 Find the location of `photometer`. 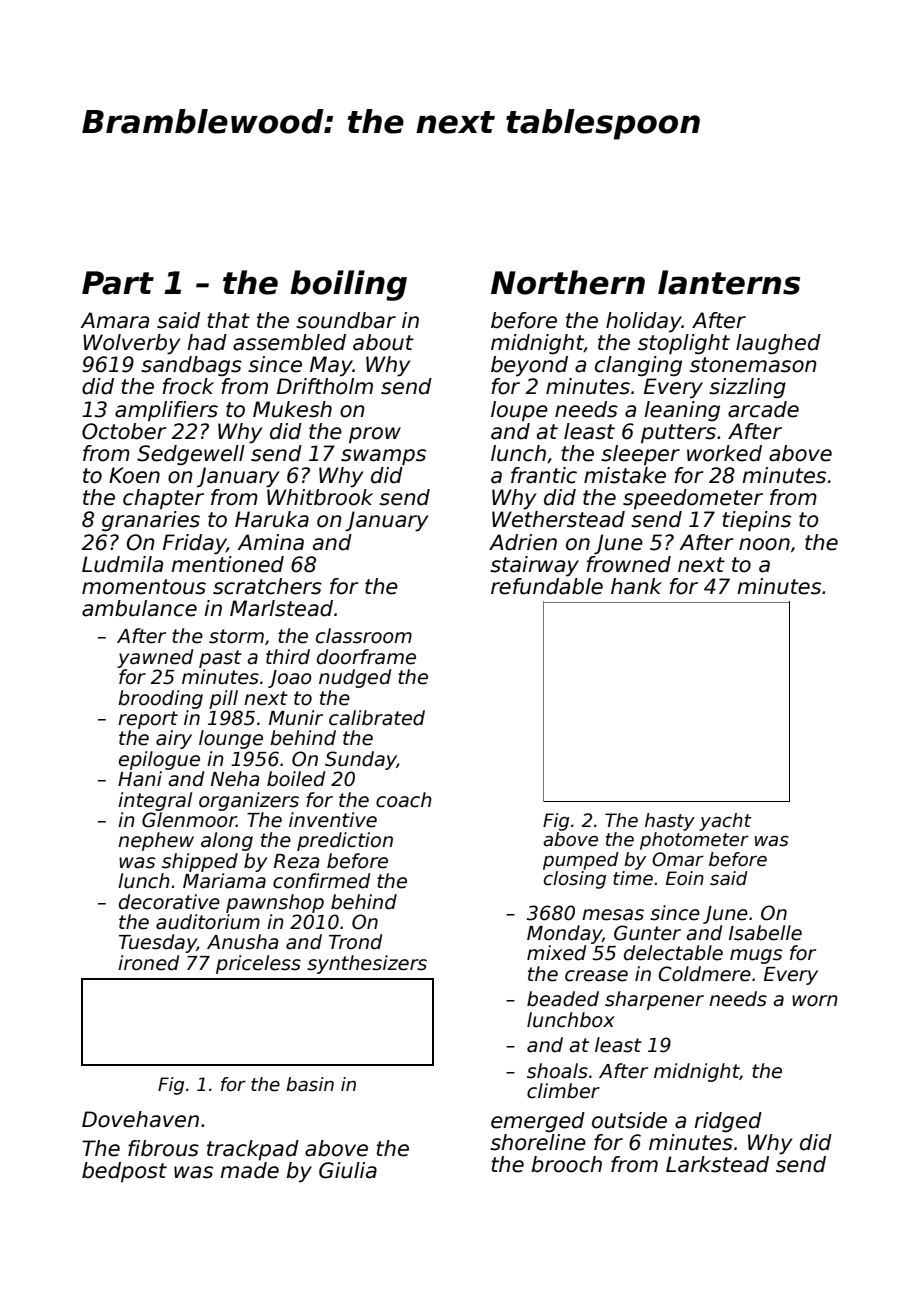

photometer is located at coordinates (694, 841).
